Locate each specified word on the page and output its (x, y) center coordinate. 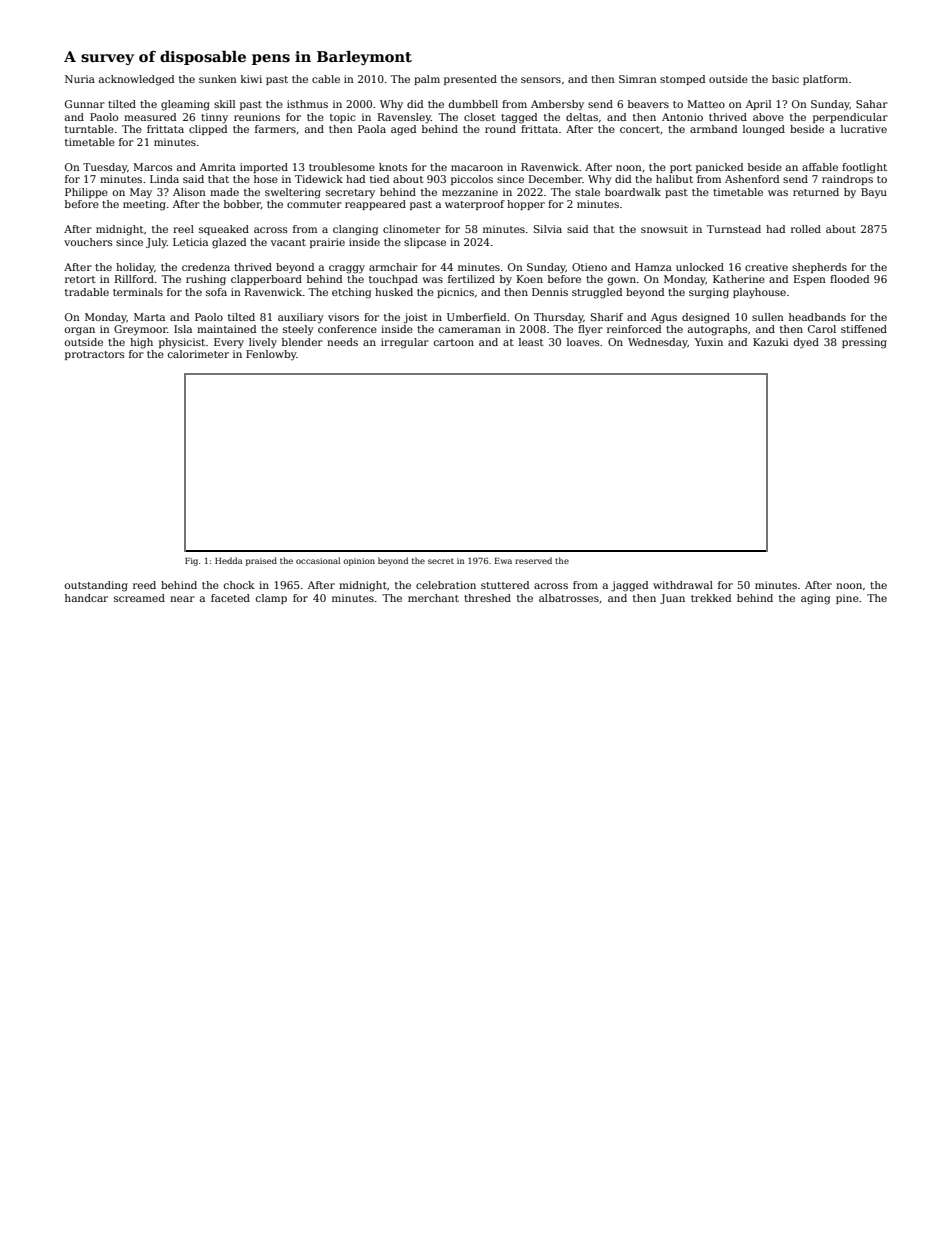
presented (470, 80)
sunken (218, 79)
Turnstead (734, 229)
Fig (191, 562)
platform (825, 80)
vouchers (88, 242)
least (531, 342)
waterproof (475, 205)
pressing (864, 343)
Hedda (228, 560)
